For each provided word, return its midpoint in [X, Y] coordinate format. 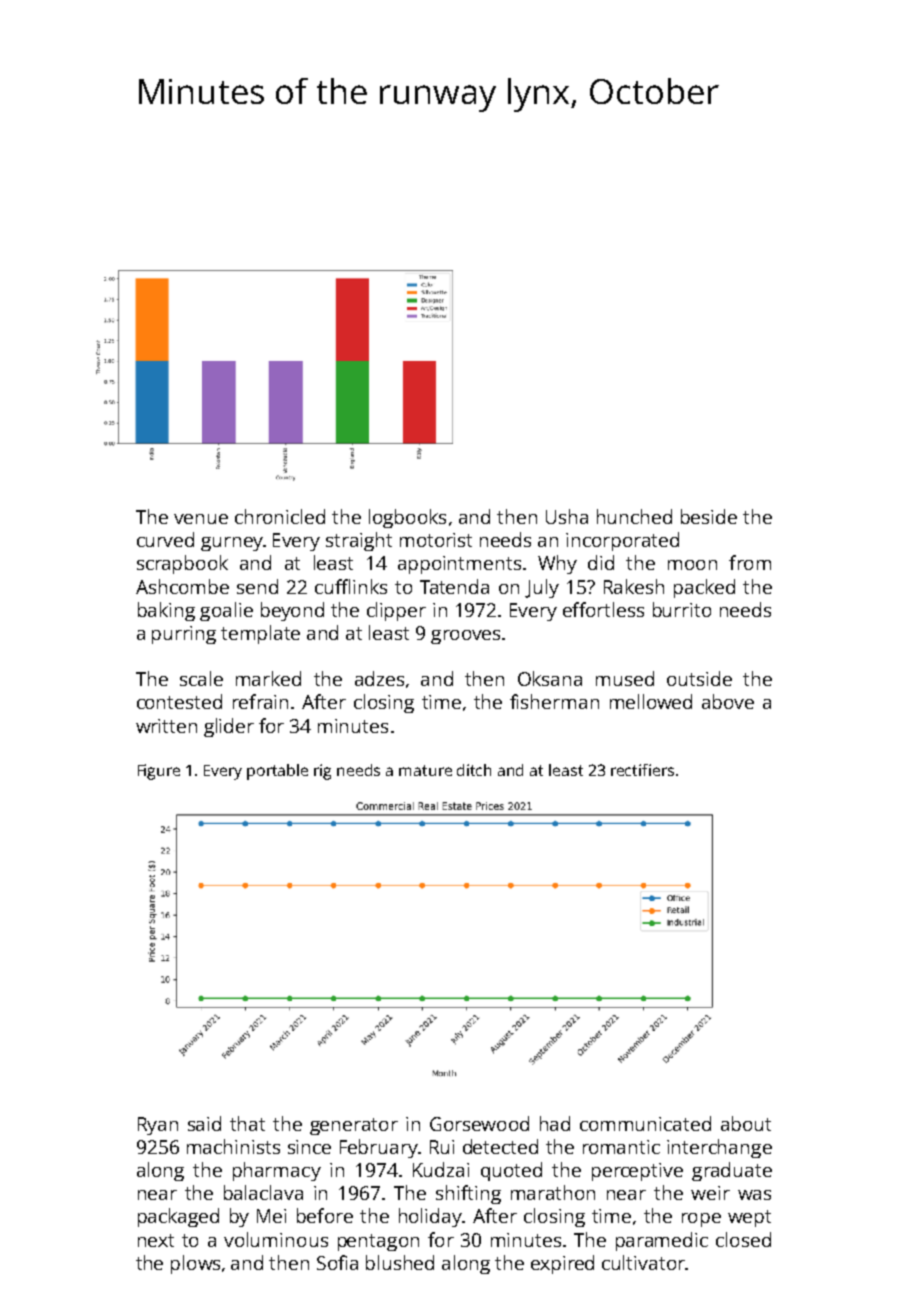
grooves [465, 637]
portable [277, 772]
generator [354, 1126]
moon [692, 565]
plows [195, 1264]
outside [699, 678]
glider [229, 727]
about [746, 1123]
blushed [400, 1262]
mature [425, 770]
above [728, 701]
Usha [567, 516]
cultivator [643, 1262]
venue [201, 519]
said [204, 1123]
